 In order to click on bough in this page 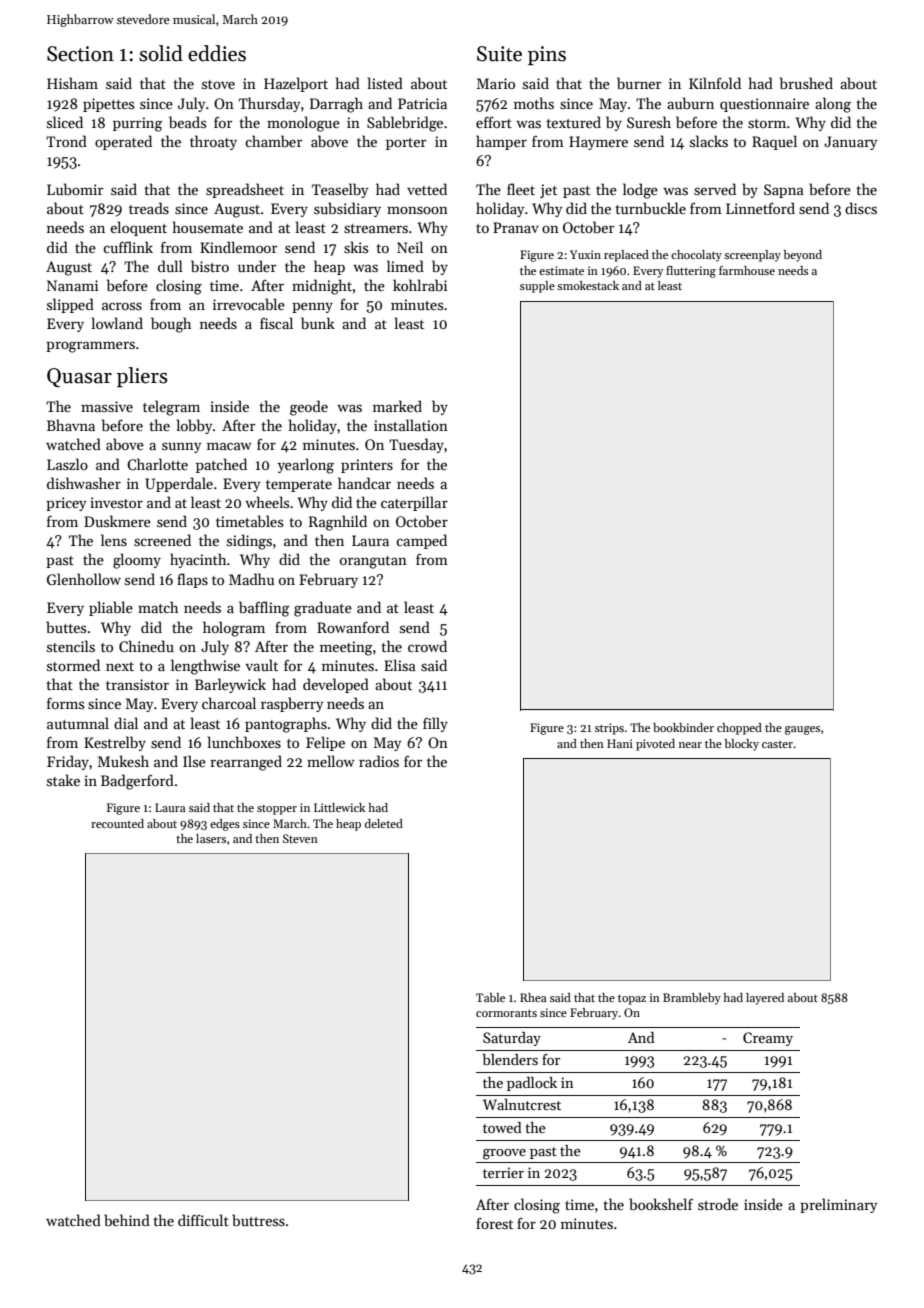, I will do `click(171, 325)`.
